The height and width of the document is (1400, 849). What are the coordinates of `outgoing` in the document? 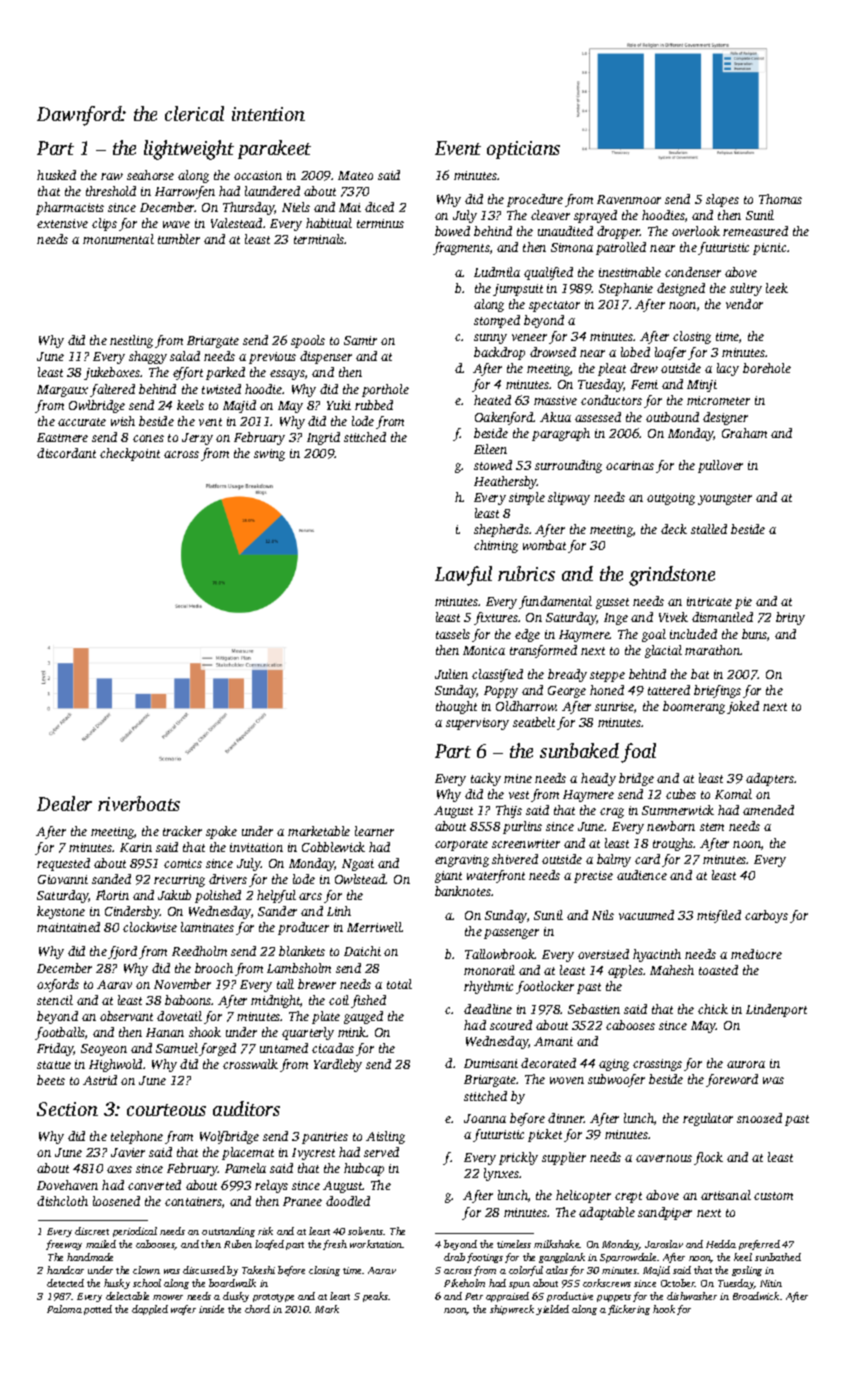 It's located at (671, 499).
